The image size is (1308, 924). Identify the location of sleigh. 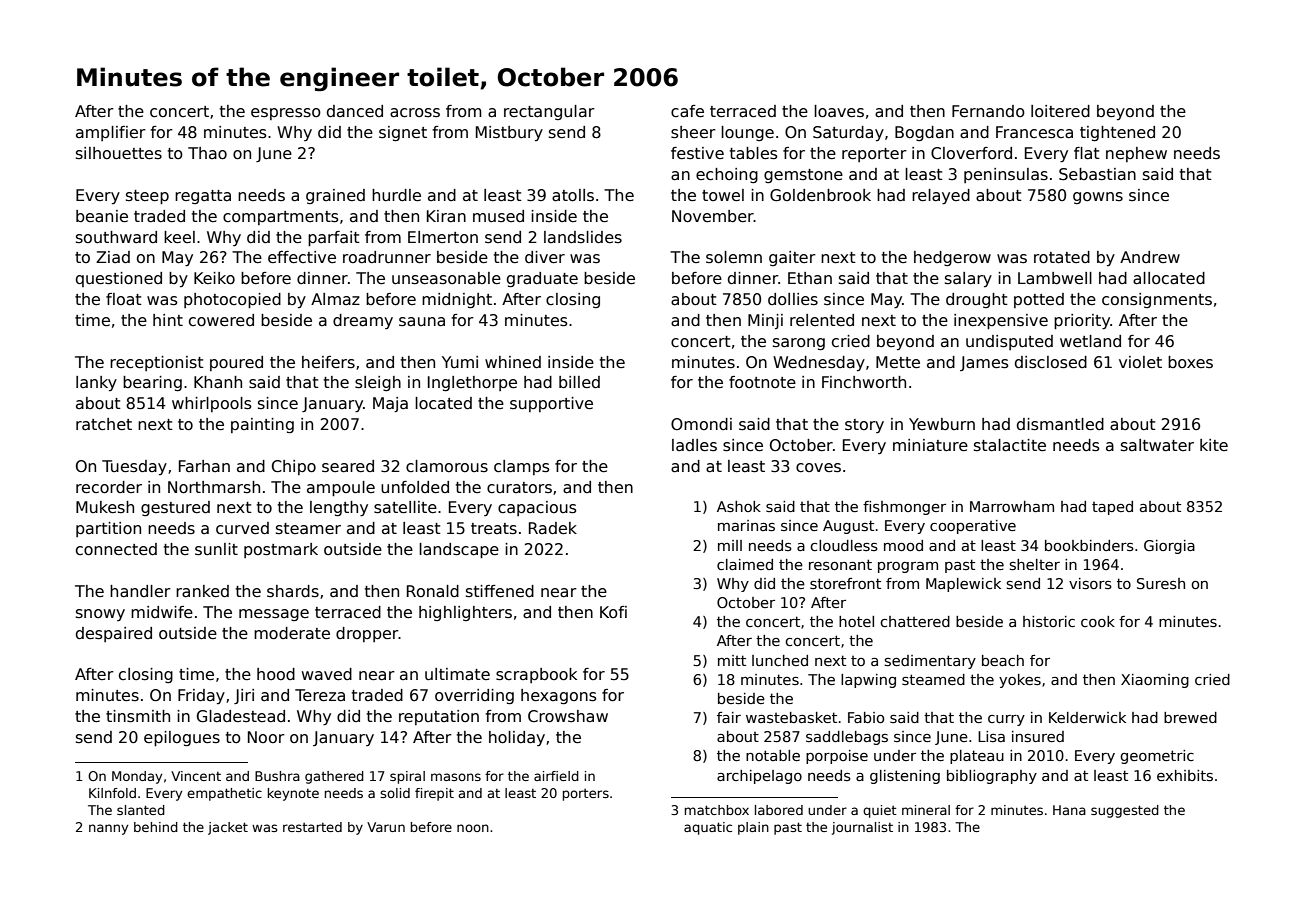
(378, 383).
